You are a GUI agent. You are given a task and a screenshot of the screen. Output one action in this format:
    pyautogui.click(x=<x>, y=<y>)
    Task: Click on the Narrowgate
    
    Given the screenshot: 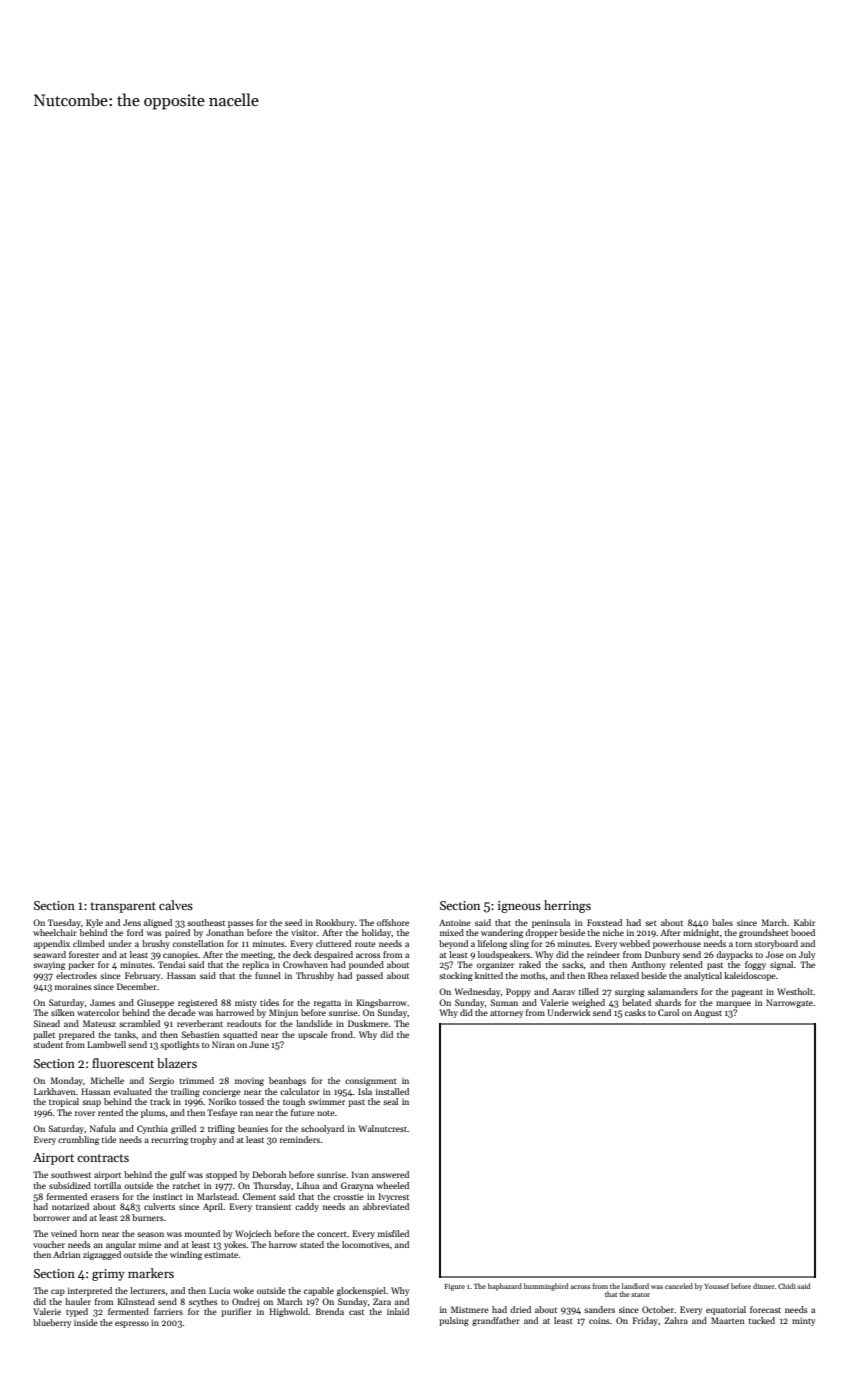 What is the action you would take?
    pyautogui.click(x=789, y=1003)
